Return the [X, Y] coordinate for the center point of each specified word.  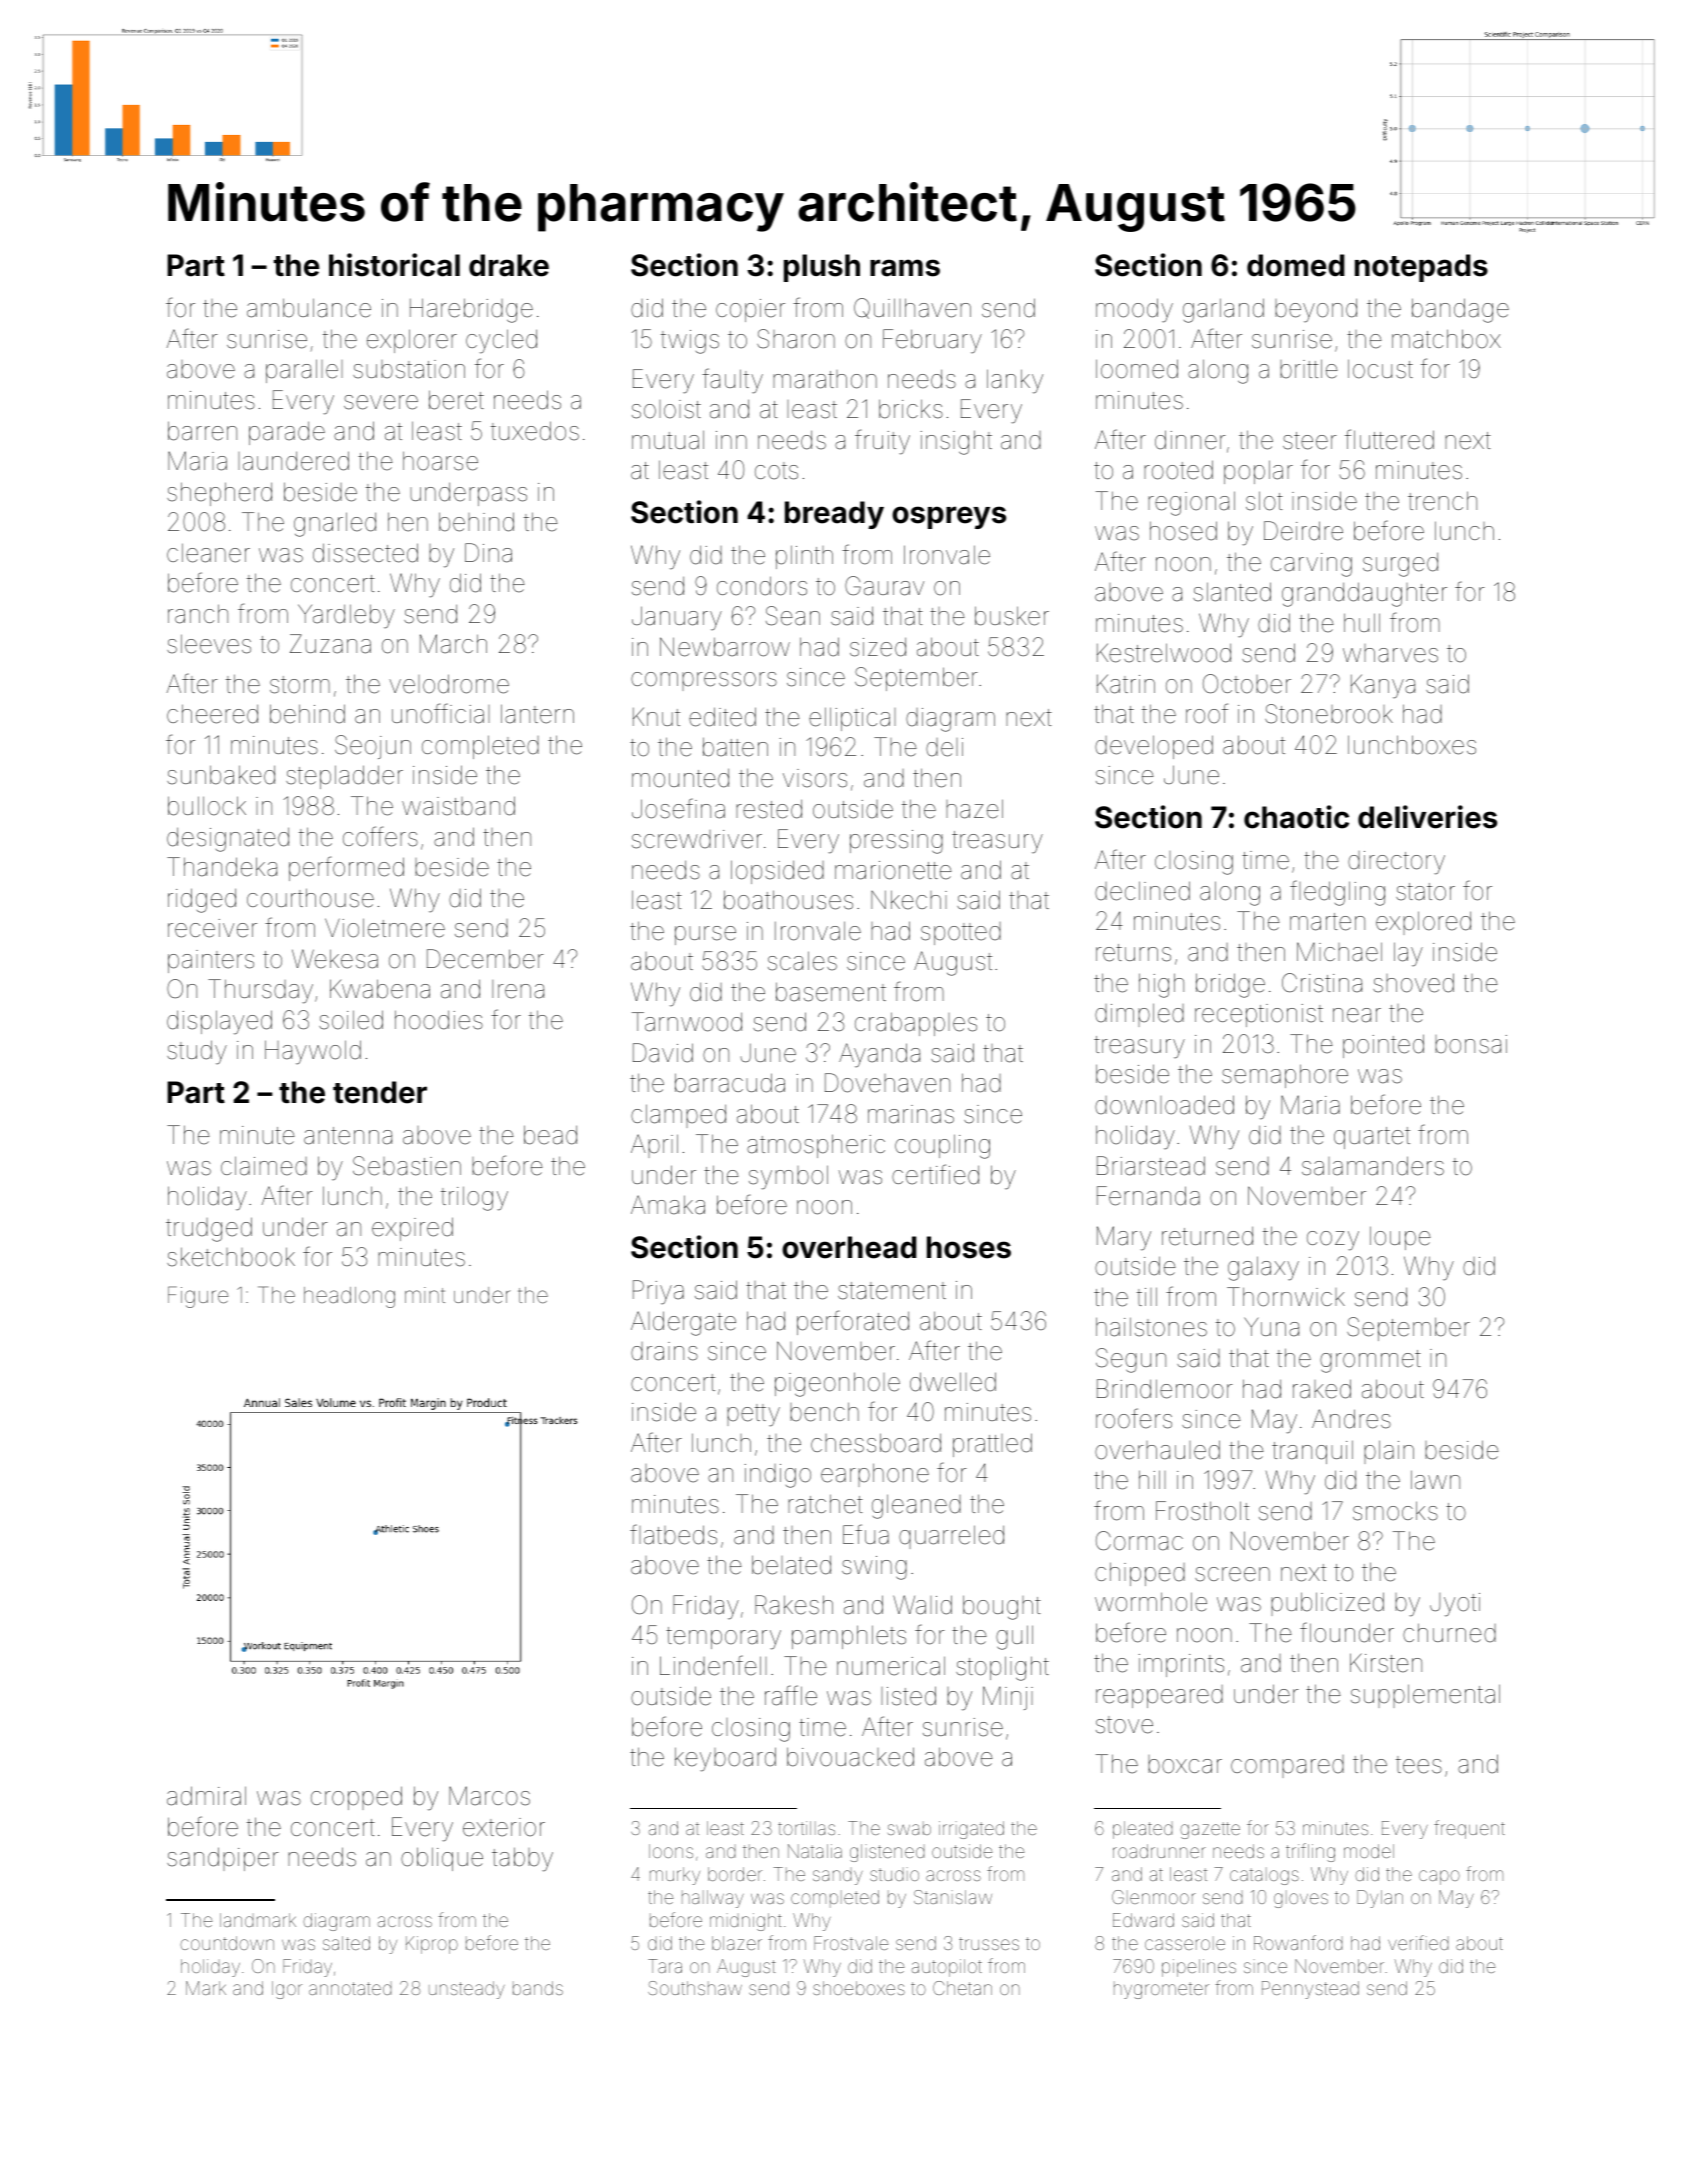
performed [346, 868]
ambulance [309, 308]
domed [1296, 265]
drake [509, 265]
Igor [287, 1990]
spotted [961, 933]
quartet [1372, 1138]
